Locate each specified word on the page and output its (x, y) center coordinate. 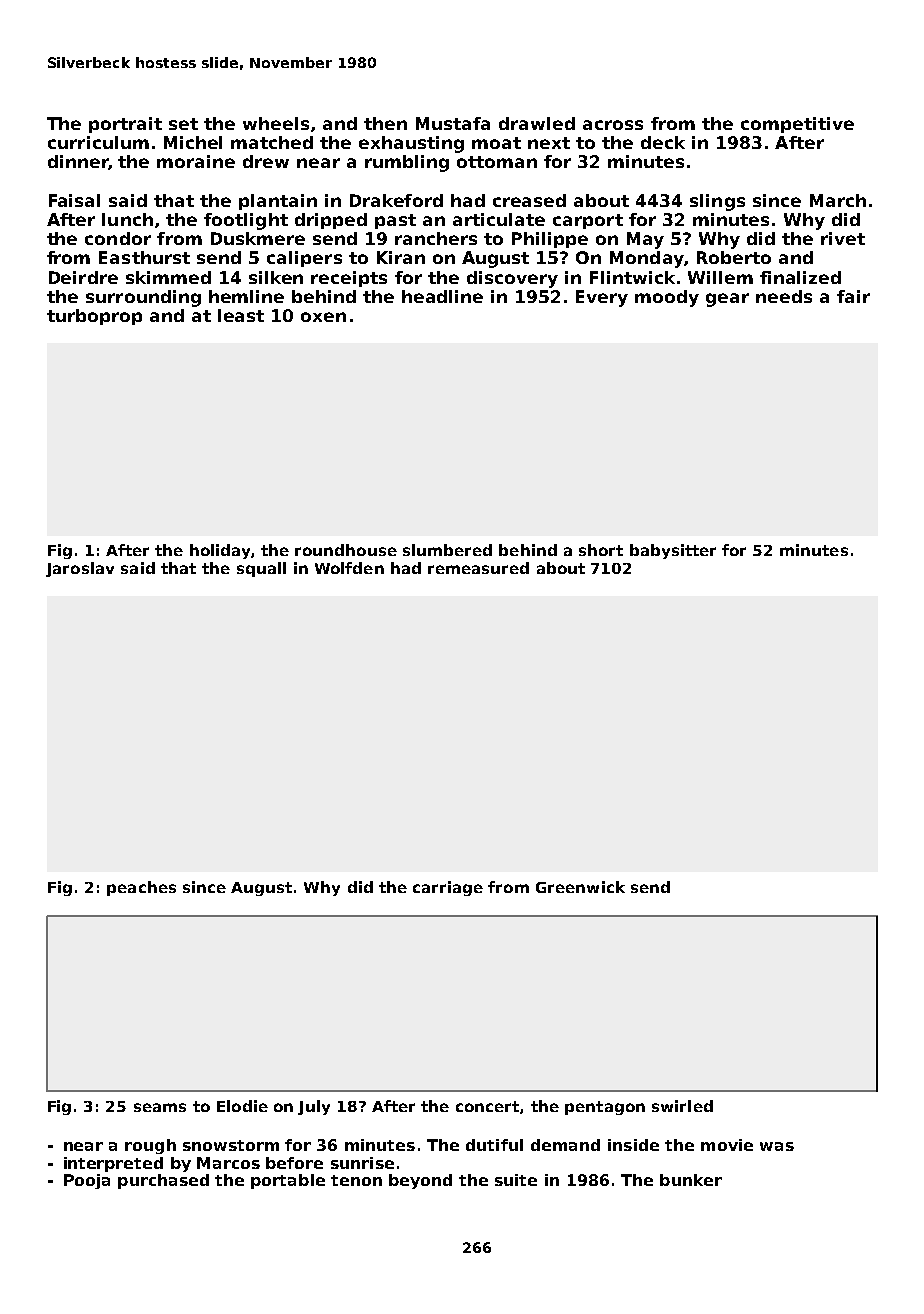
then (385, 123)
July (314, 1107)
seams (160, 1107)
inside (633, 1145)
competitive (797, 125)
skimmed (168, 277)
